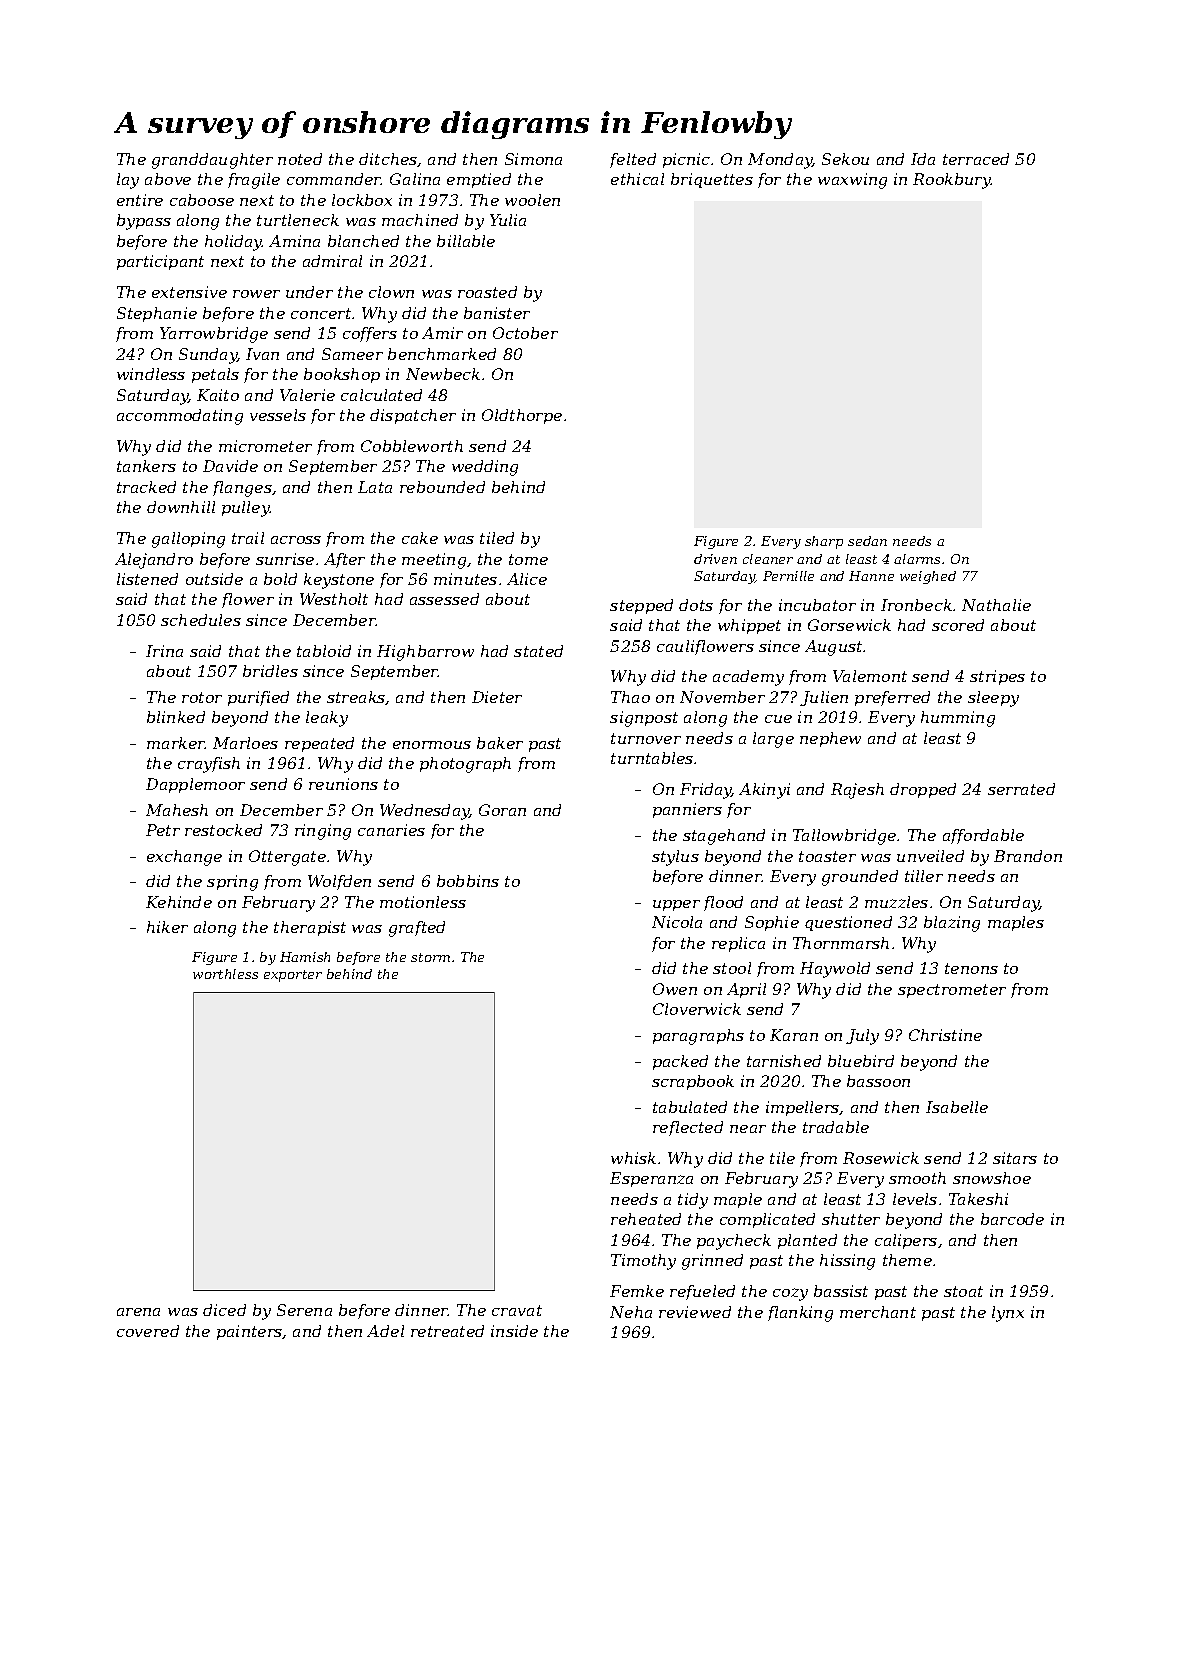 The height and width of the image is (1672, 1182). Describe the element at coordinates (917, 559) in the image. I see `alarms` at that location.
